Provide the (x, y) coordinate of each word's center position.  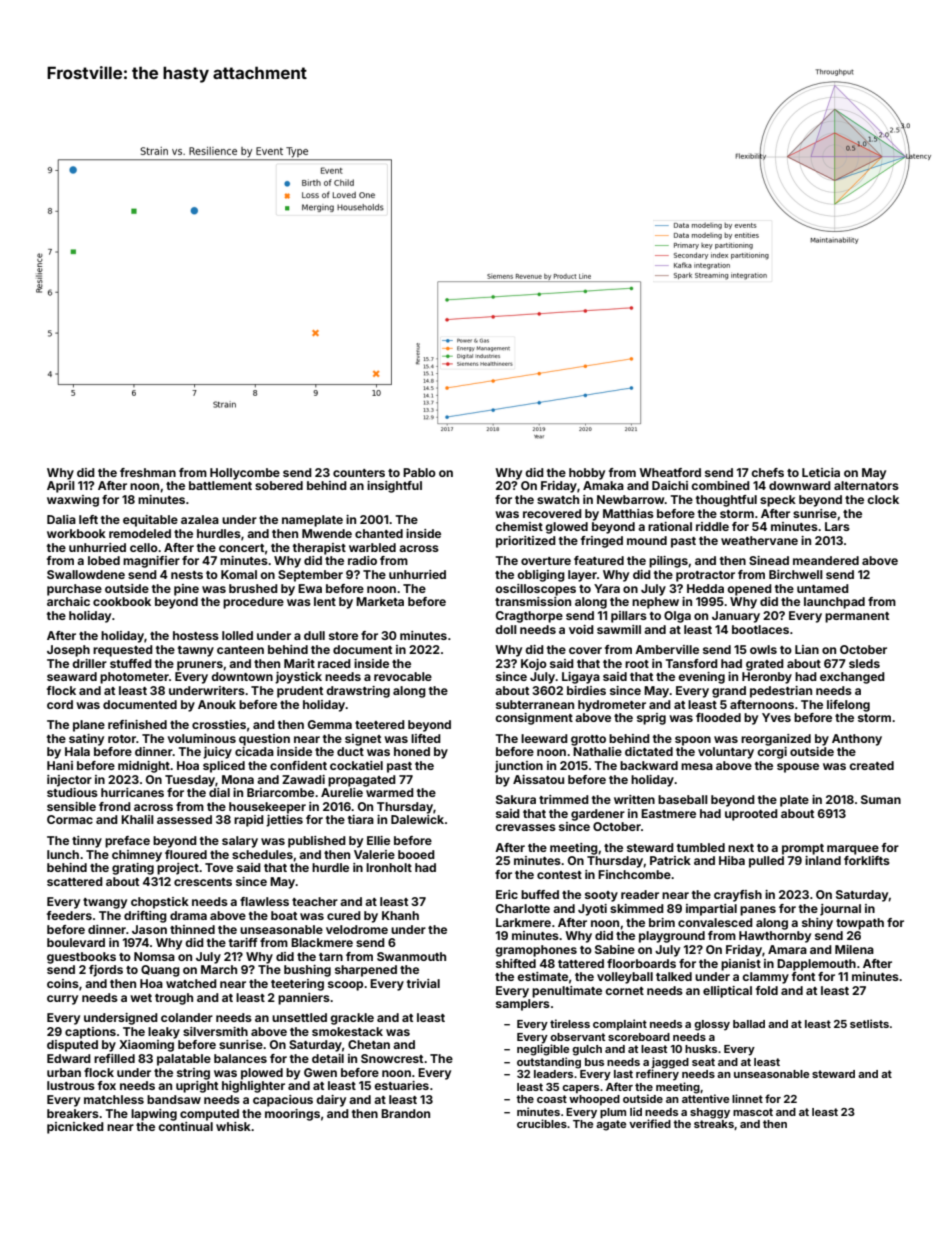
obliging (541, 576)
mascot (753, 1112)
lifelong (848, 706)
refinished (137, 724)
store (343, 636)
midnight (144, 767)
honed (412, 751)
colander (187, 1017)
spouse (798, 768)
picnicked (75, 1128)
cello (144, 547)
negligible (543, 1050)
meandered (826, 560)
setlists (869, 1023)
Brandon (405, 1113)
